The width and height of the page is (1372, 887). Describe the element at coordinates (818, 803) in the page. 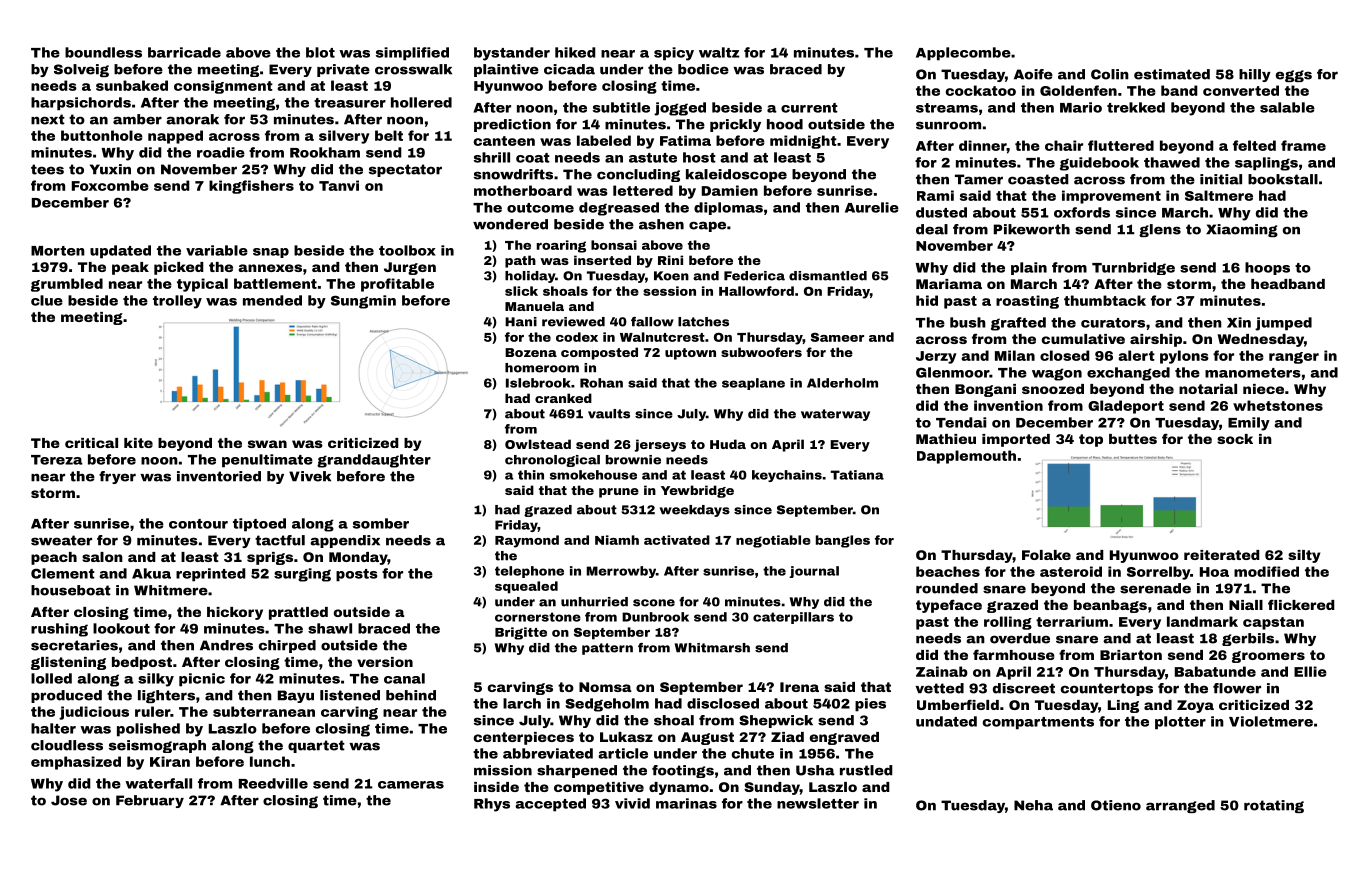

I see `newsletter` at that location.
